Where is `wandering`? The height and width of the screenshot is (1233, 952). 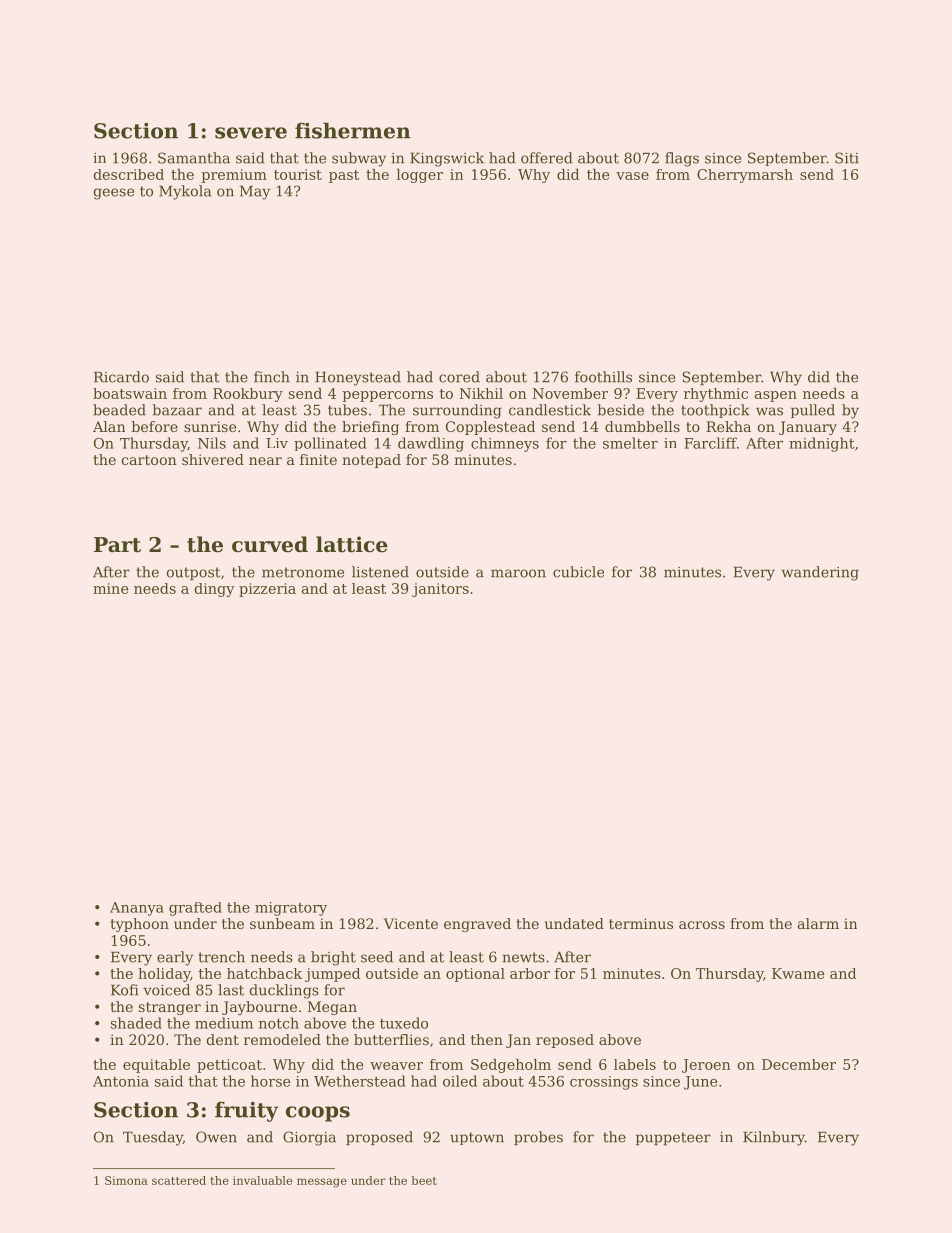
wandering is located at coordinates (820, 573).
